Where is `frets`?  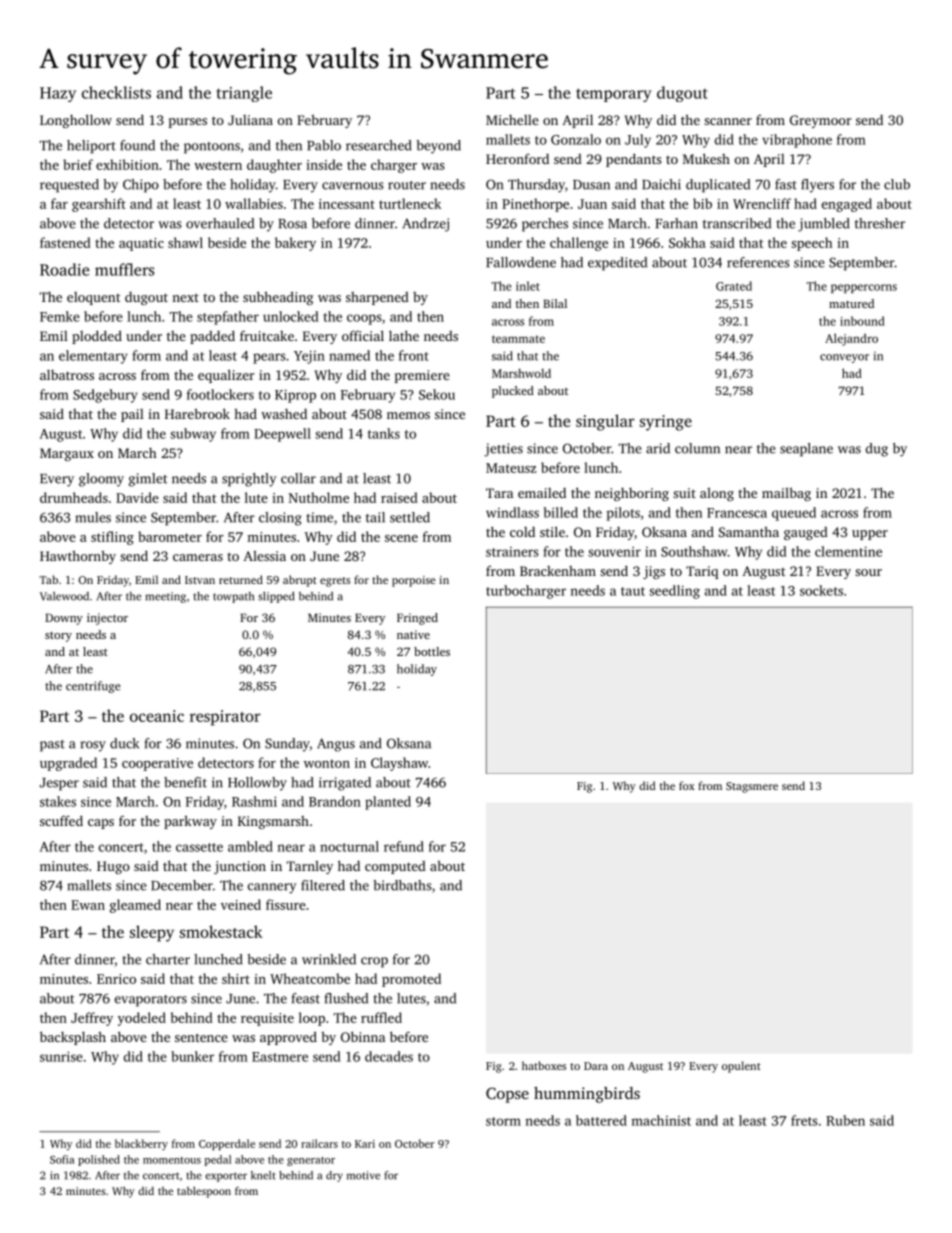 frets is located at coordinates (804, 1120).
